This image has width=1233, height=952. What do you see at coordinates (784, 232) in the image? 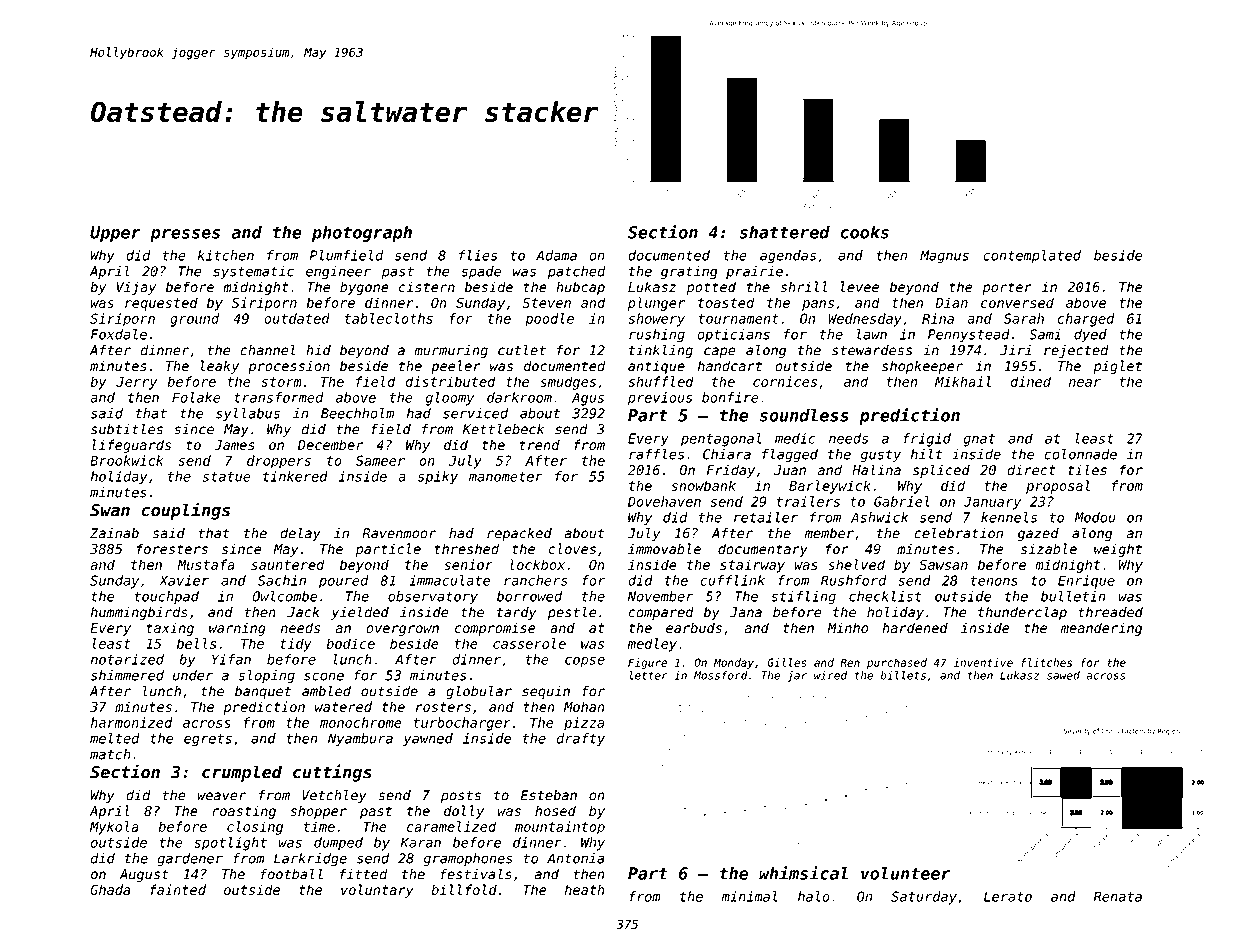
I see `shattered` at bounding box center [784, 232].
